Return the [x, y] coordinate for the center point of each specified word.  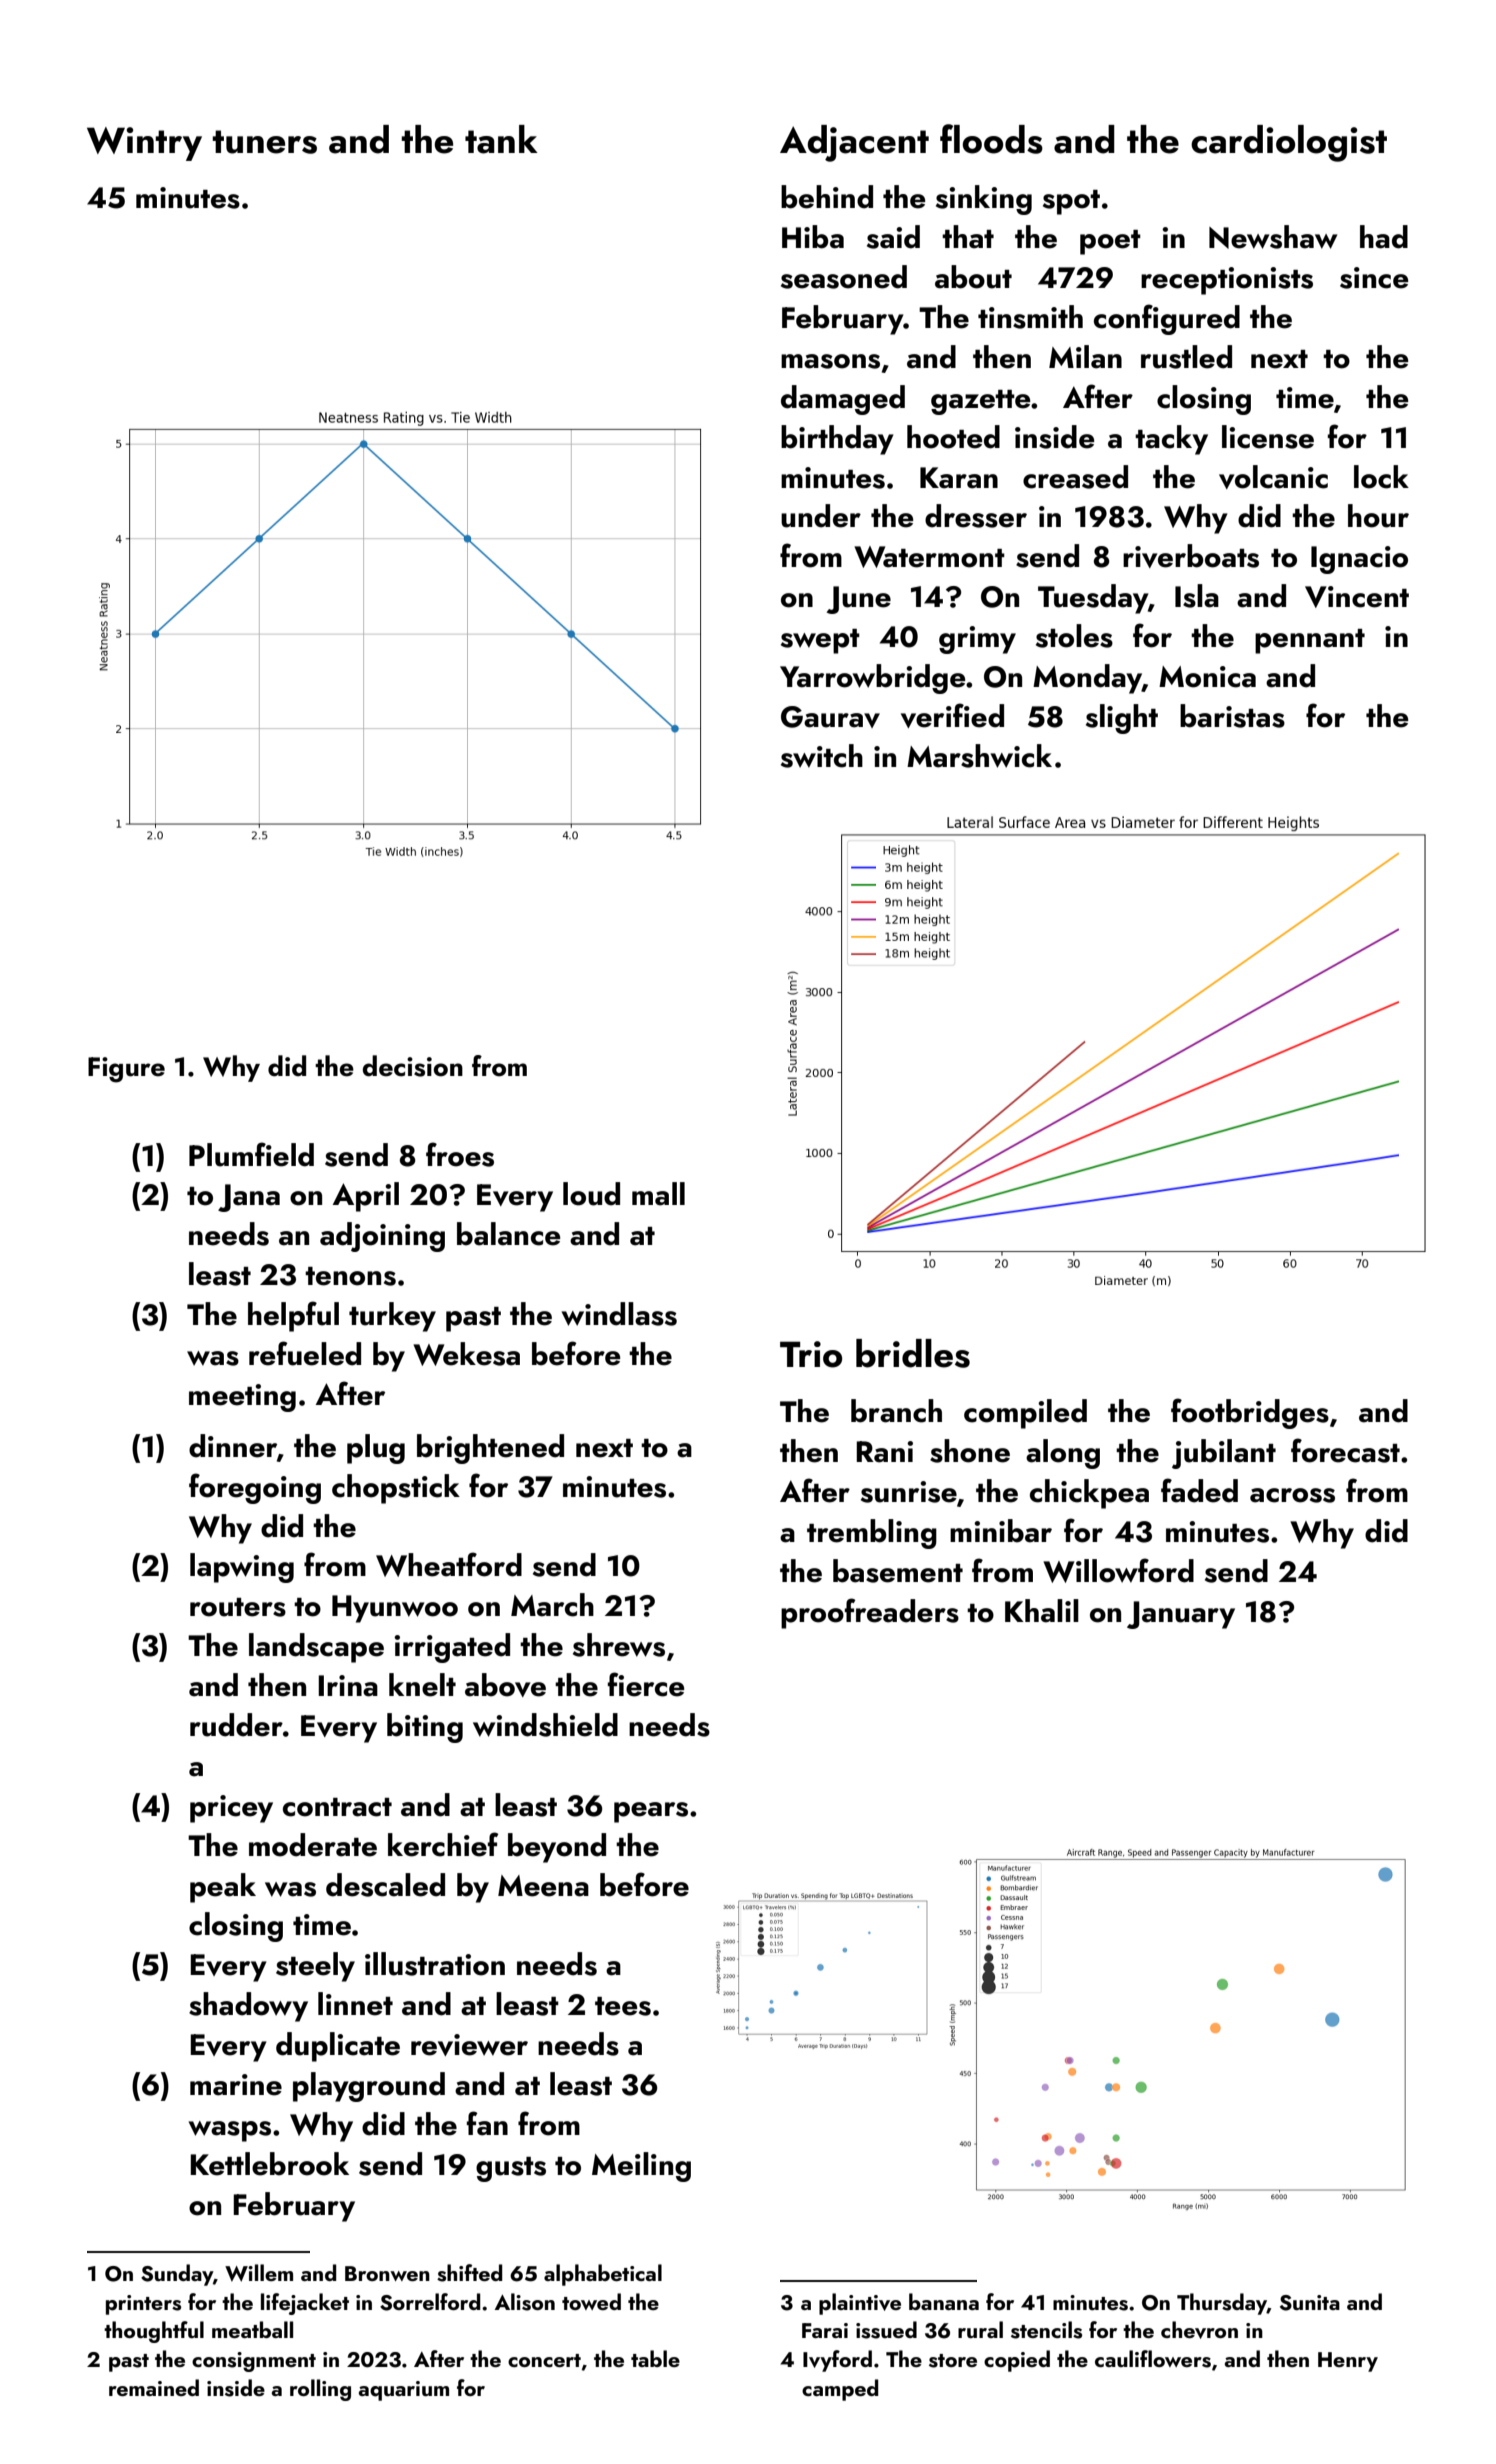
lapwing [242, 1568]
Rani [884, 1452]
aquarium [404, 2391]
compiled [1025, 1414]
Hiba [813, 237]
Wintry [144, 144]
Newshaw [1273, 237]
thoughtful [154, 2332]
